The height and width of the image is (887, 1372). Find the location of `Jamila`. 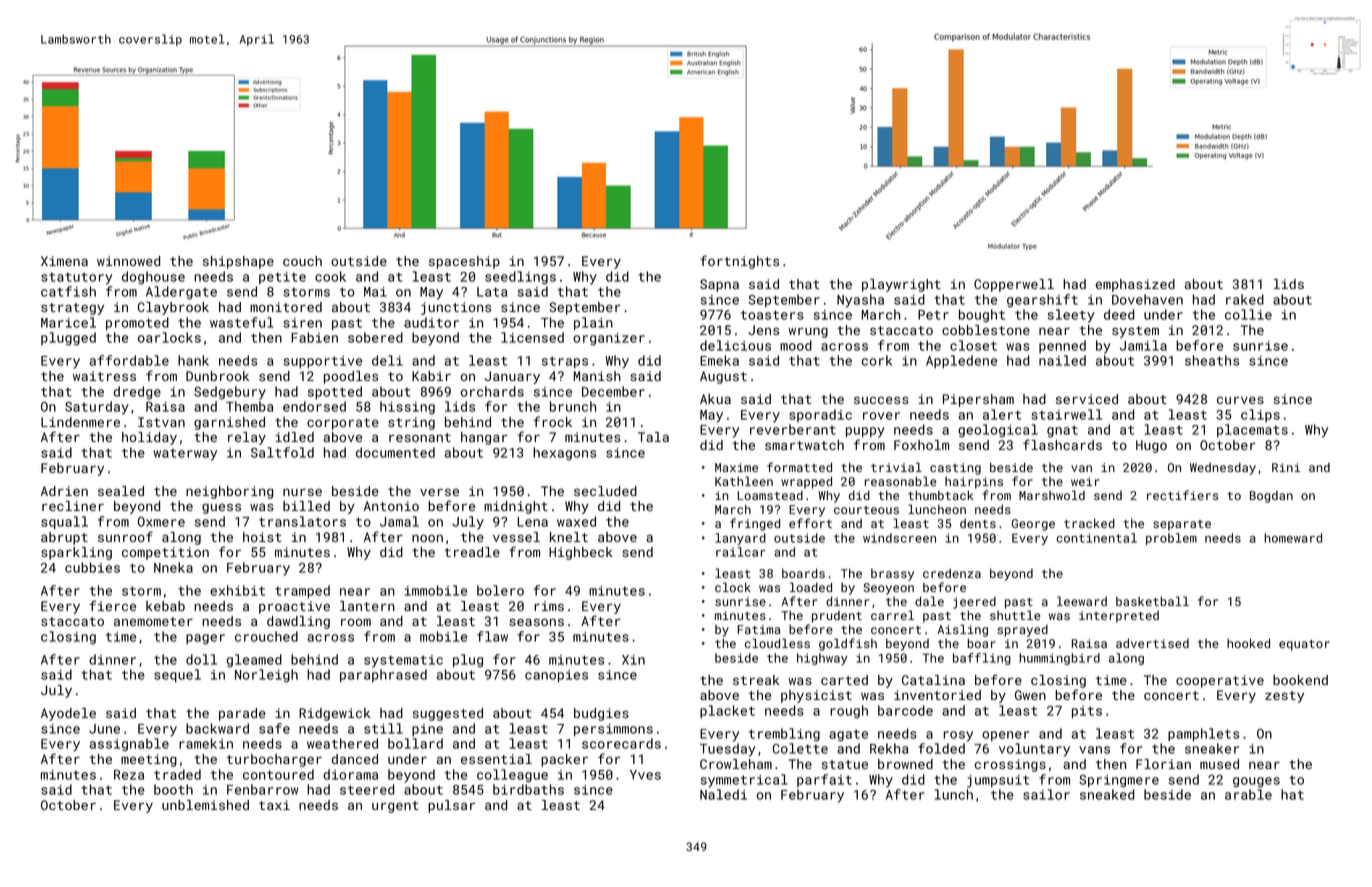

Jamila is located at coordinates (1143, 345).
